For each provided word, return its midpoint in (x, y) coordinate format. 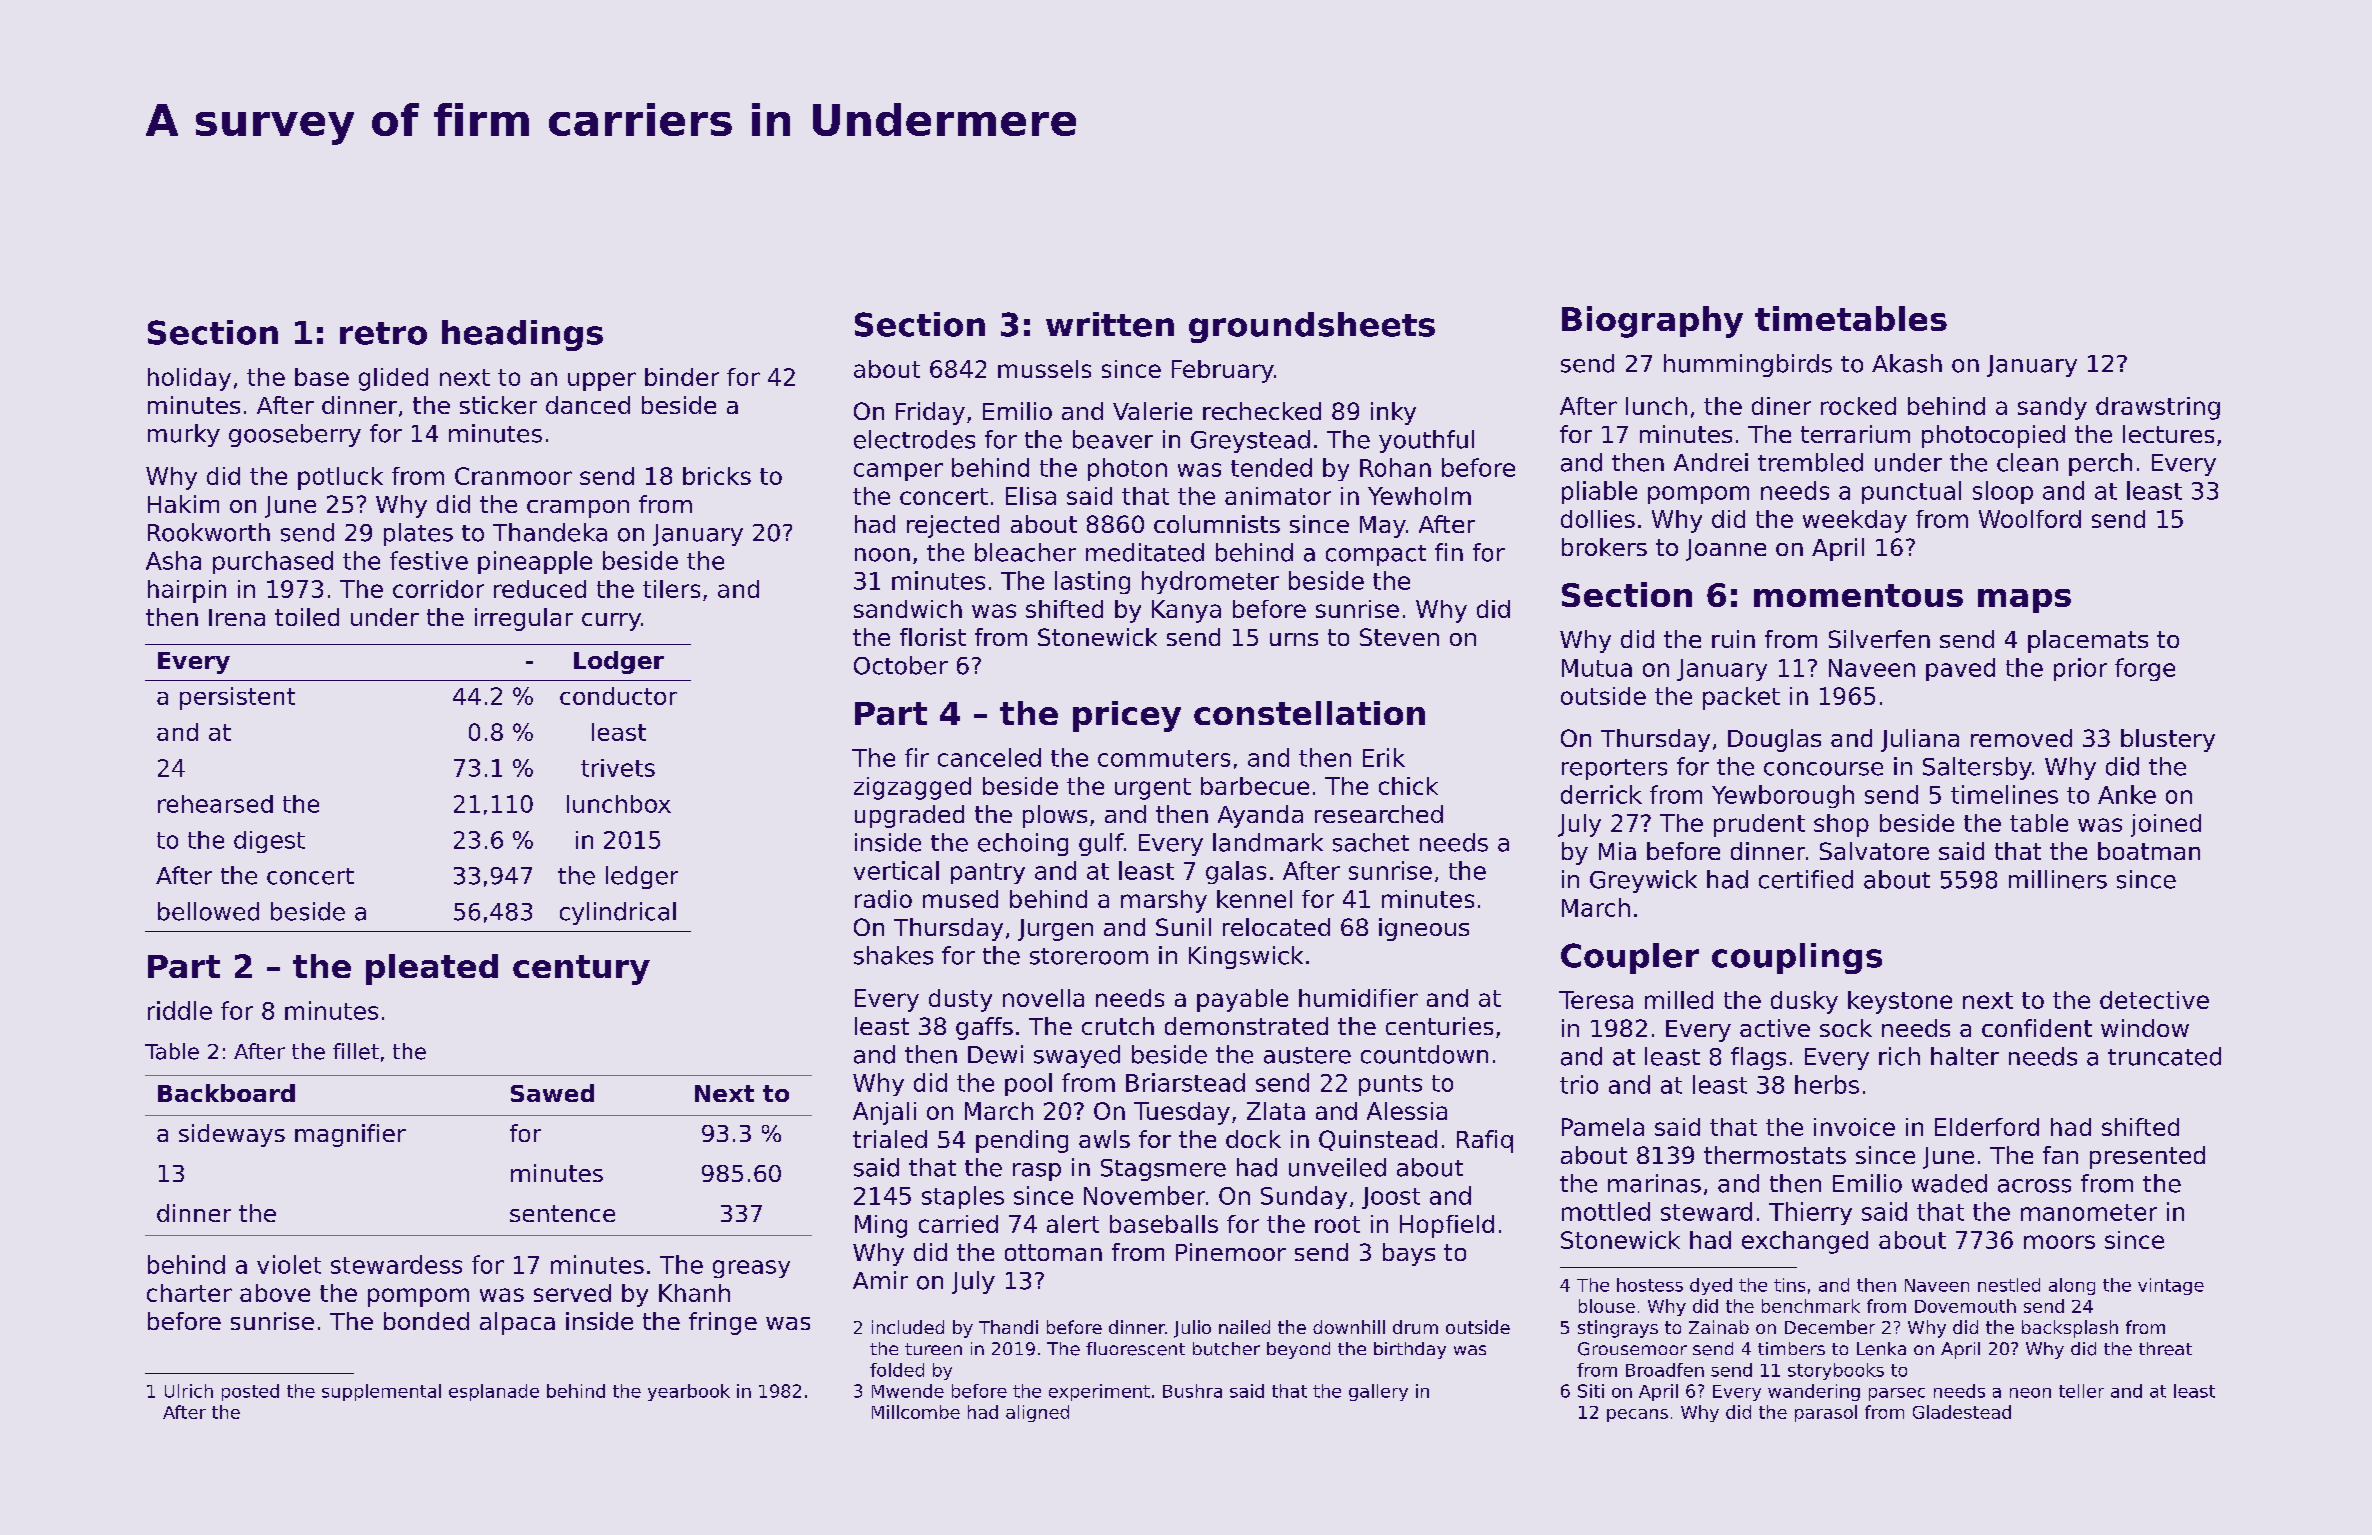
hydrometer (1210, 582)
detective (2154, 1000)
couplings (1797, 958)
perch (2100, 464)
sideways (232, 1135)
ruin (1733, 639)
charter (189, 1293)
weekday (1855, 521)
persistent (237, 698)
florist (933, 637)
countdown (1424, 1054)
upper (602, 381)
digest (269, 842)
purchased (273, 562)
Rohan (1395, 467)
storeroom (1089, 956)
